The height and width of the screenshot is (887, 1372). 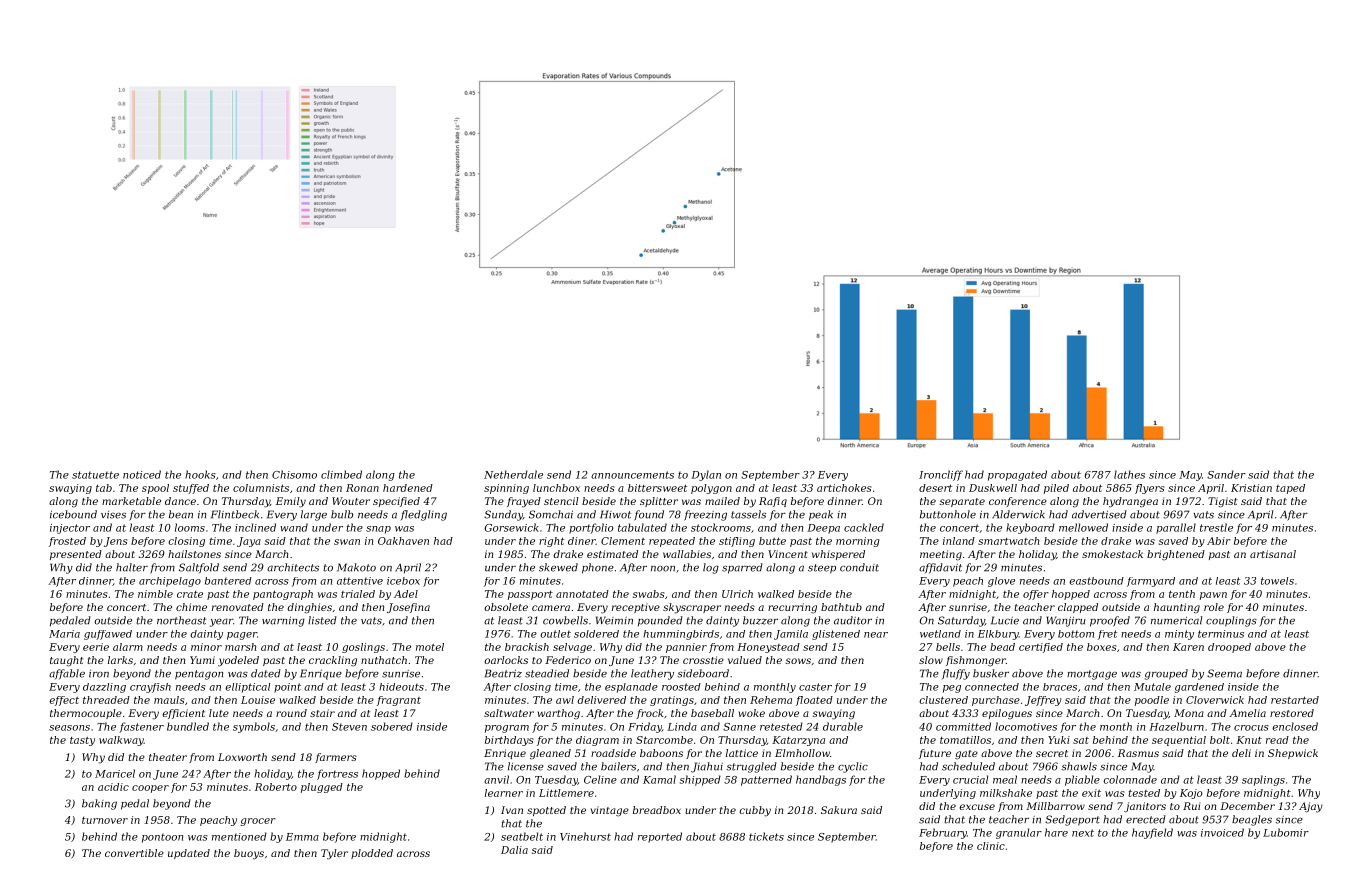 What do you see at coordinates (108, 635) in the screenshot?
I see `guffawed` at bounding box center [108, 635].
